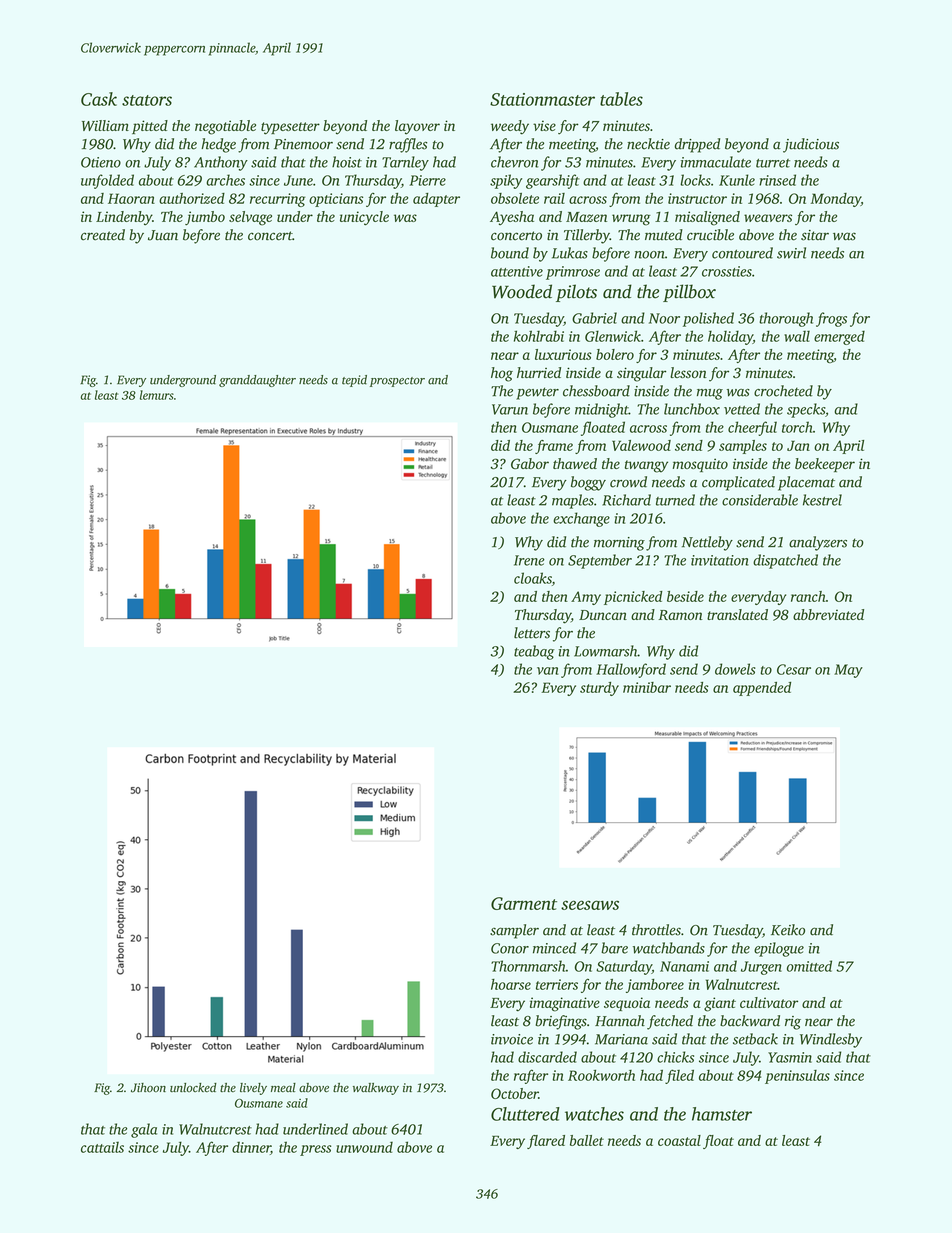  Describe the element at coordinates (364, 1147) in the page. I see `unwound` at that location.
